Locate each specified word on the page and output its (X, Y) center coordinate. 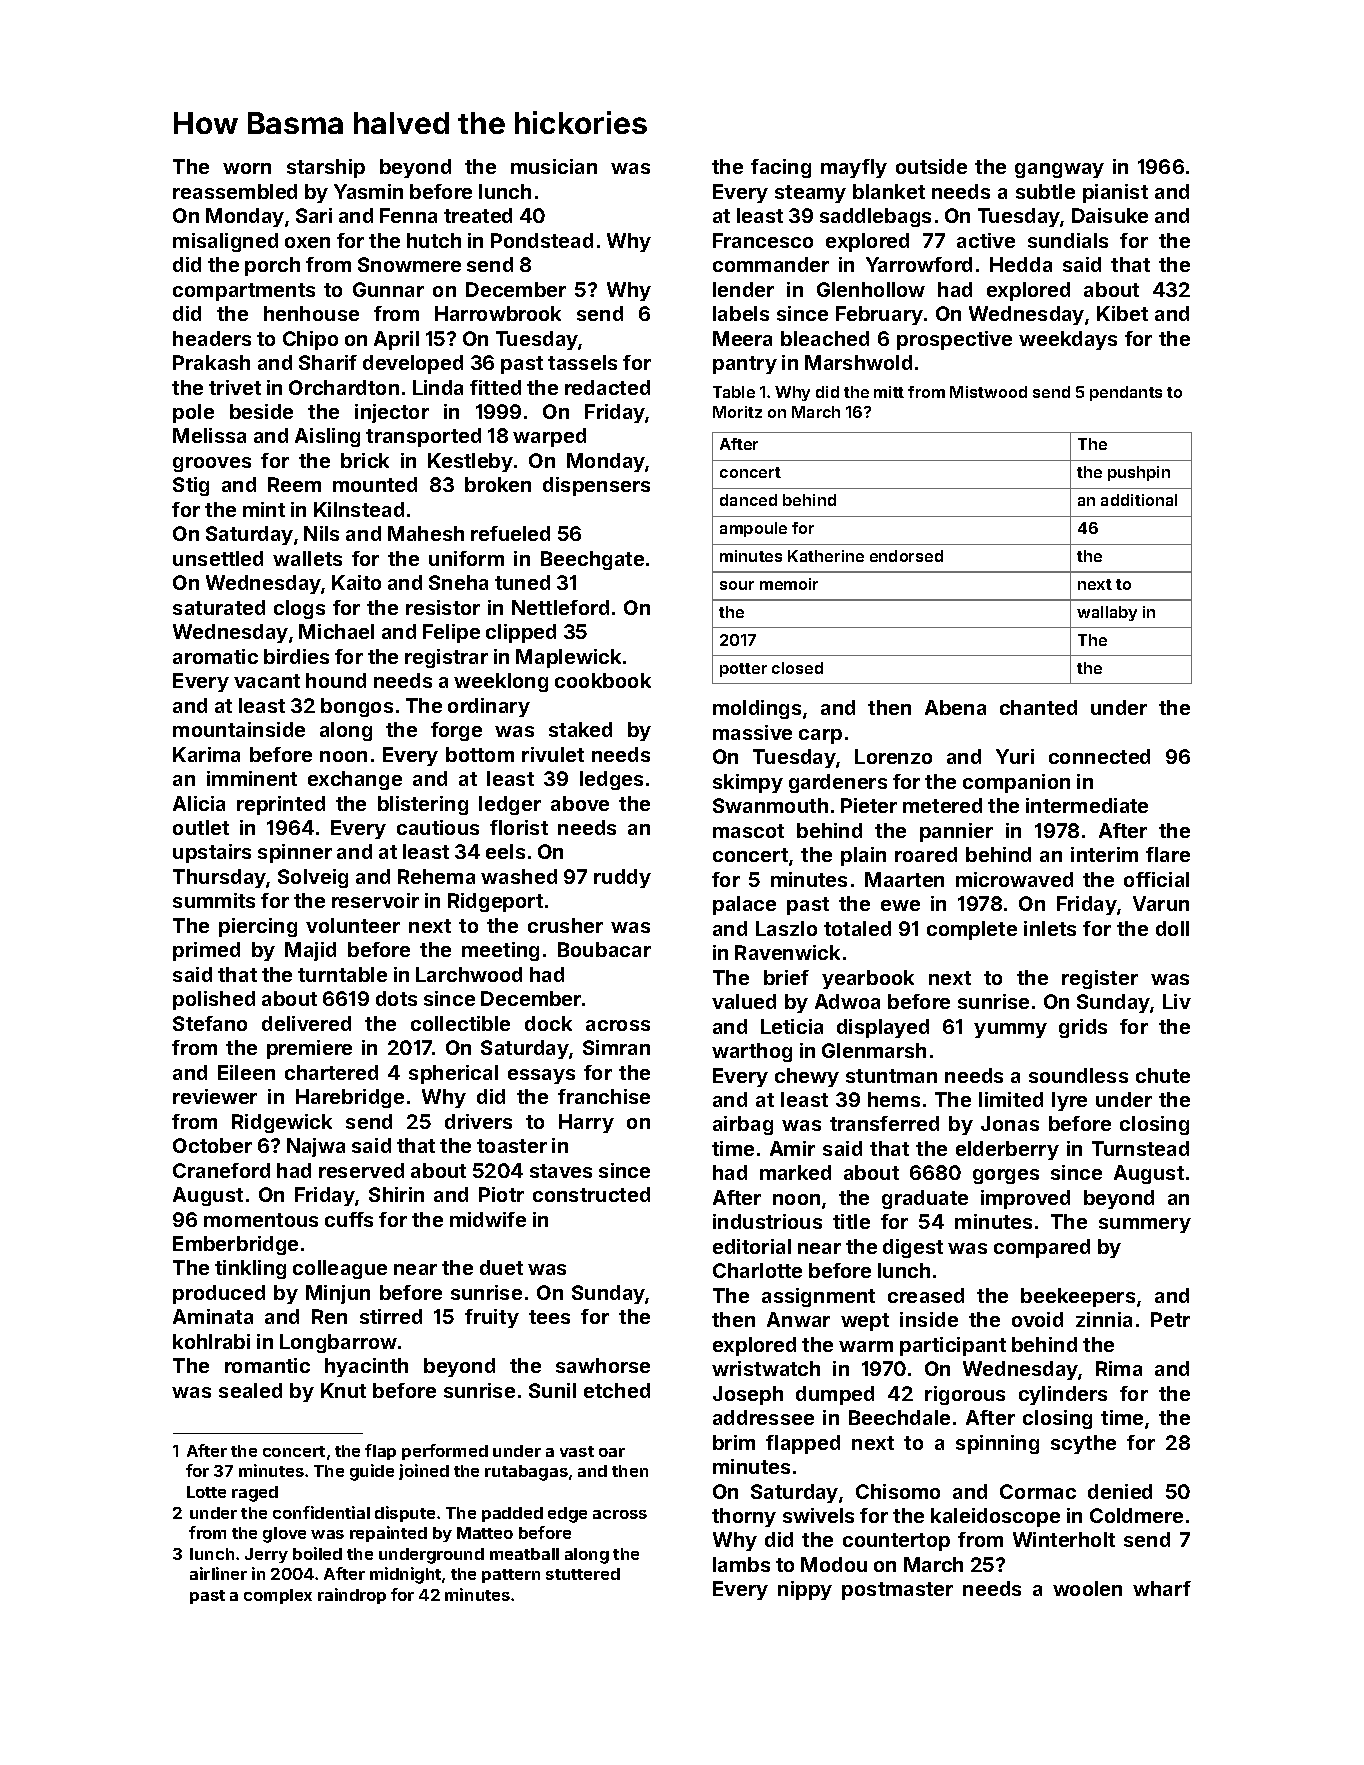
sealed (250, 1390)
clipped (521, 633)
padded (512, 1514)
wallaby (1107, 613)
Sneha (458, 582)
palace (744, 905)
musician (554, 166)
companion (1016, 783)
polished (214, 1000)
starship (326, 168)
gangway (1059, 170)
